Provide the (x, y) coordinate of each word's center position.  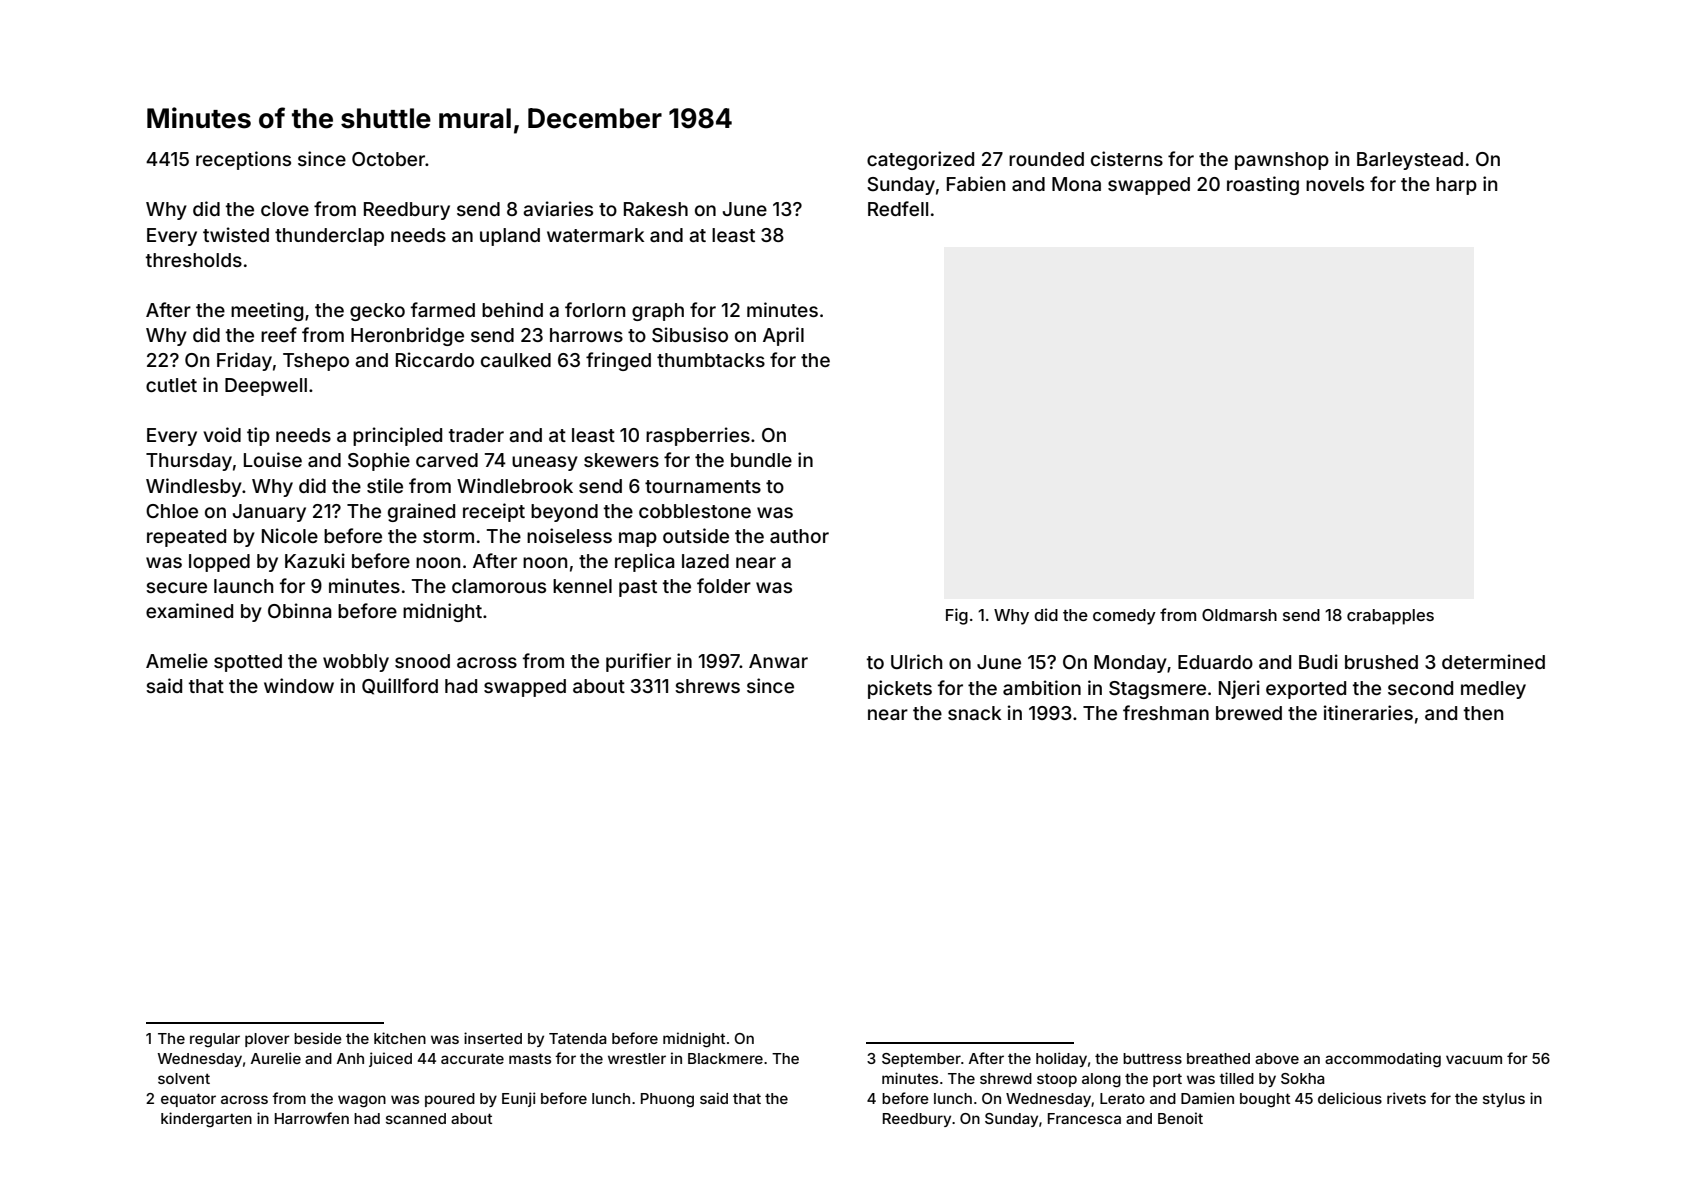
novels (1335, 184)
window (299, 685)
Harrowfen (312, 1118)
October (388, 159)
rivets (1406, 1098)
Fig (957, 616)
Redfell (898, 208)
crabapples (1390, 617)
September (921, 1060)
